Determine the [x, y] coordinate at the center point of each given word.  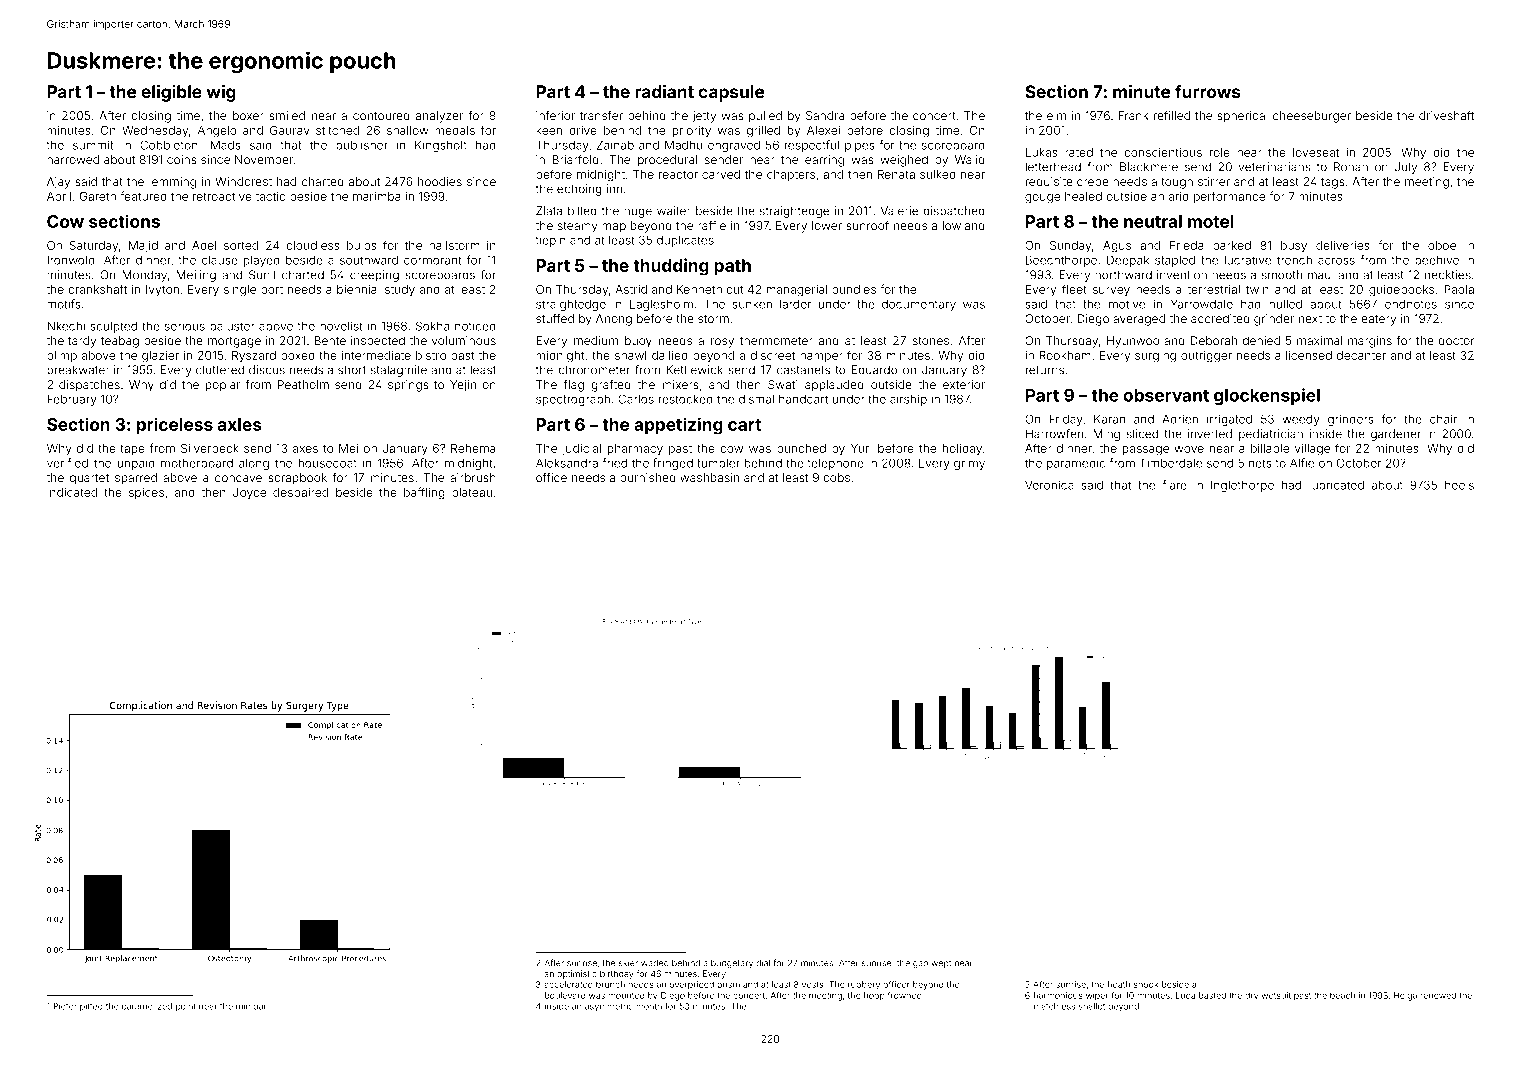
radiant [664, 91]
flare [1174, 485]
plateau [472, 493]
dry [1251, 996]
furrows [1208, 91]
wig [221, 93]
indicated [72, 492]
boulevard [565, 995]
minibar [251, 1006]
